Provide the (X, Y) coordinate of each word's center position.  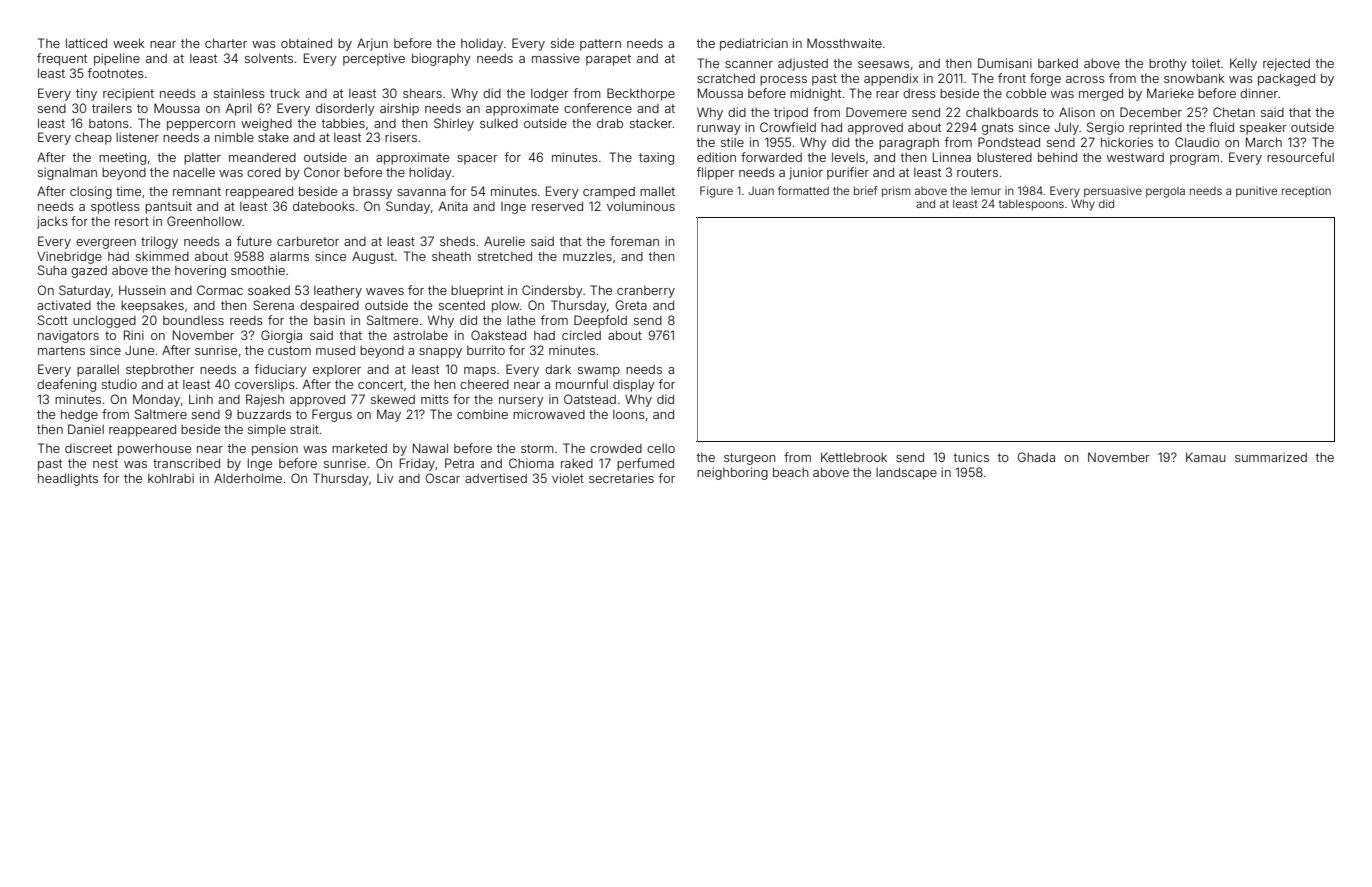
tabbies (343, 123)
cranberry (646, 292)
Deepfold (600, 321)
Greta (631, 305)
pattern (600, 45)
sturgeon (750, 459)
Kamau (1206, 457)
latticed (86, 43)
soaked (269, 290)
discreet (88, 448)
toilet (1206, 63)
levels (848, 157)
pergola (1165, 192)
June (139, 350)
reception (1306, 191)
